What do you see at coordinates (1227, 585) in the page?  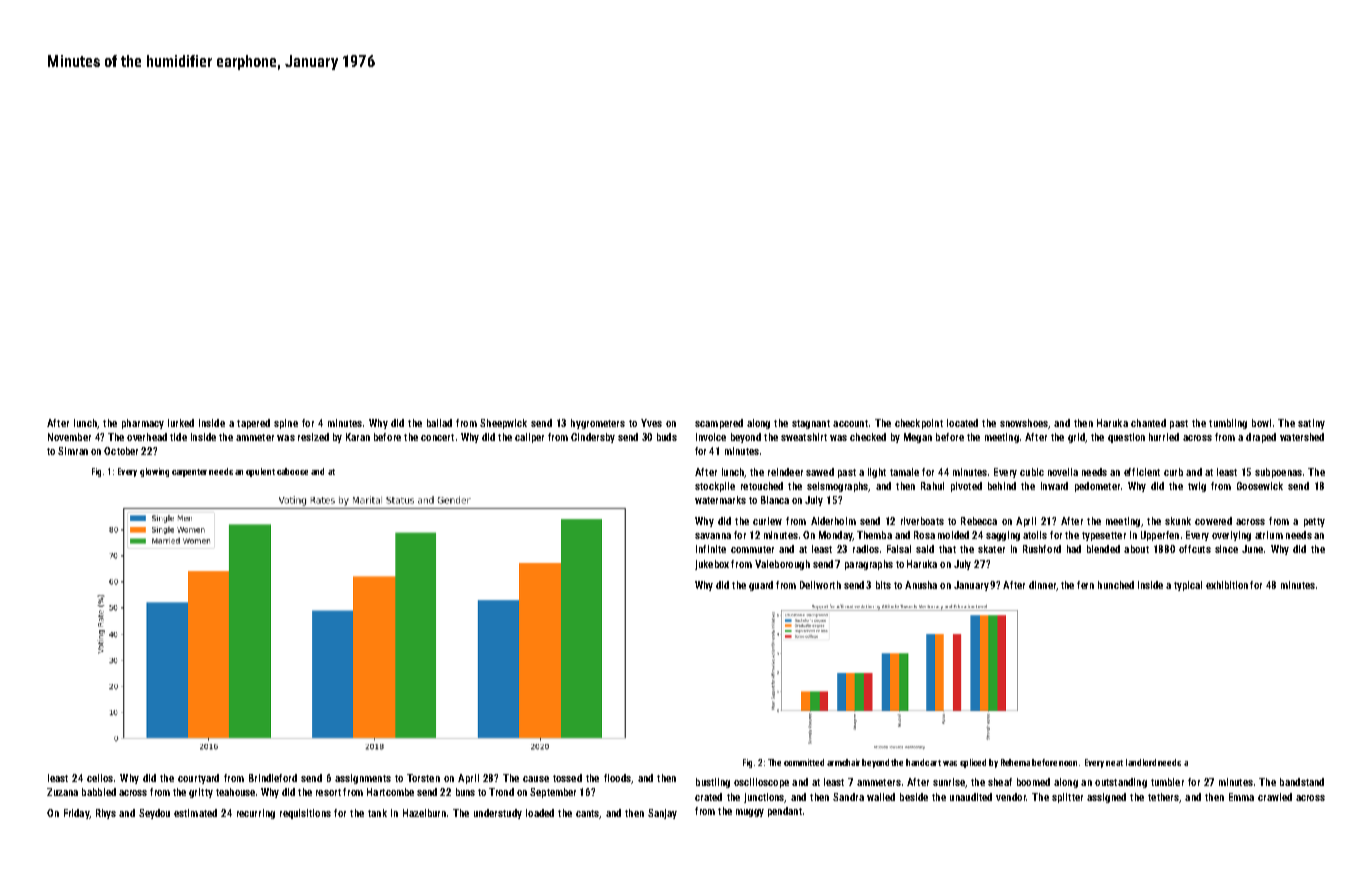 I see `exhibition` at bounding box center [1227, 585].
